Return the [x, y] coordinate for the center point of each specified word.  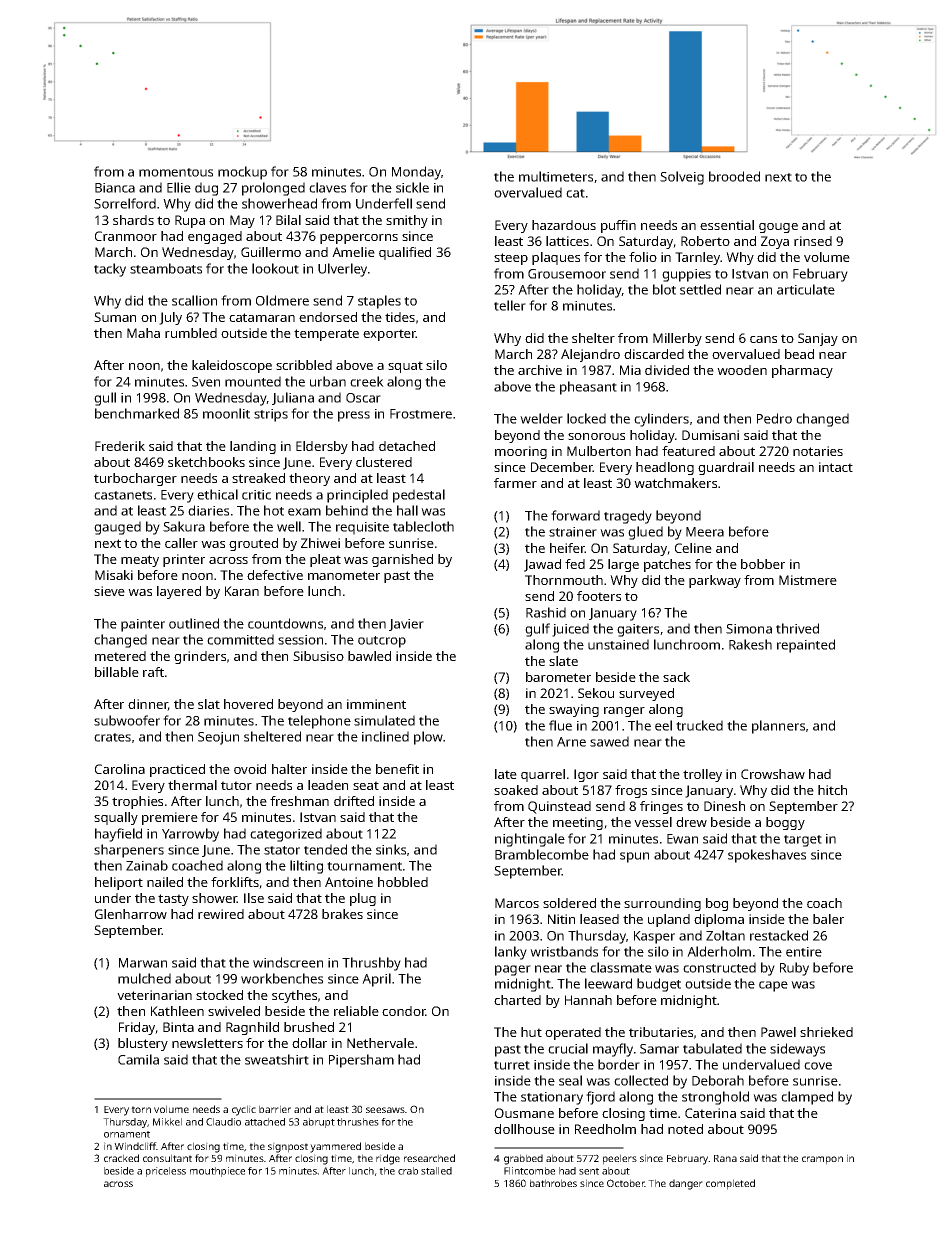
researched [429, 1158]
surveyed [646, 694]
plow [428, 738]
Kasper [654, 937]
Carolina [120, 769]
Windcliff [135, 1146]
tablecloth [423, 526]
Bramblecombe [542, 854]
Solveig [682, 178]
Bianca [115, 188]
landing [253, 447]
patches [667, 565]
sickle [412, 187]
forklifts [235, 882]
